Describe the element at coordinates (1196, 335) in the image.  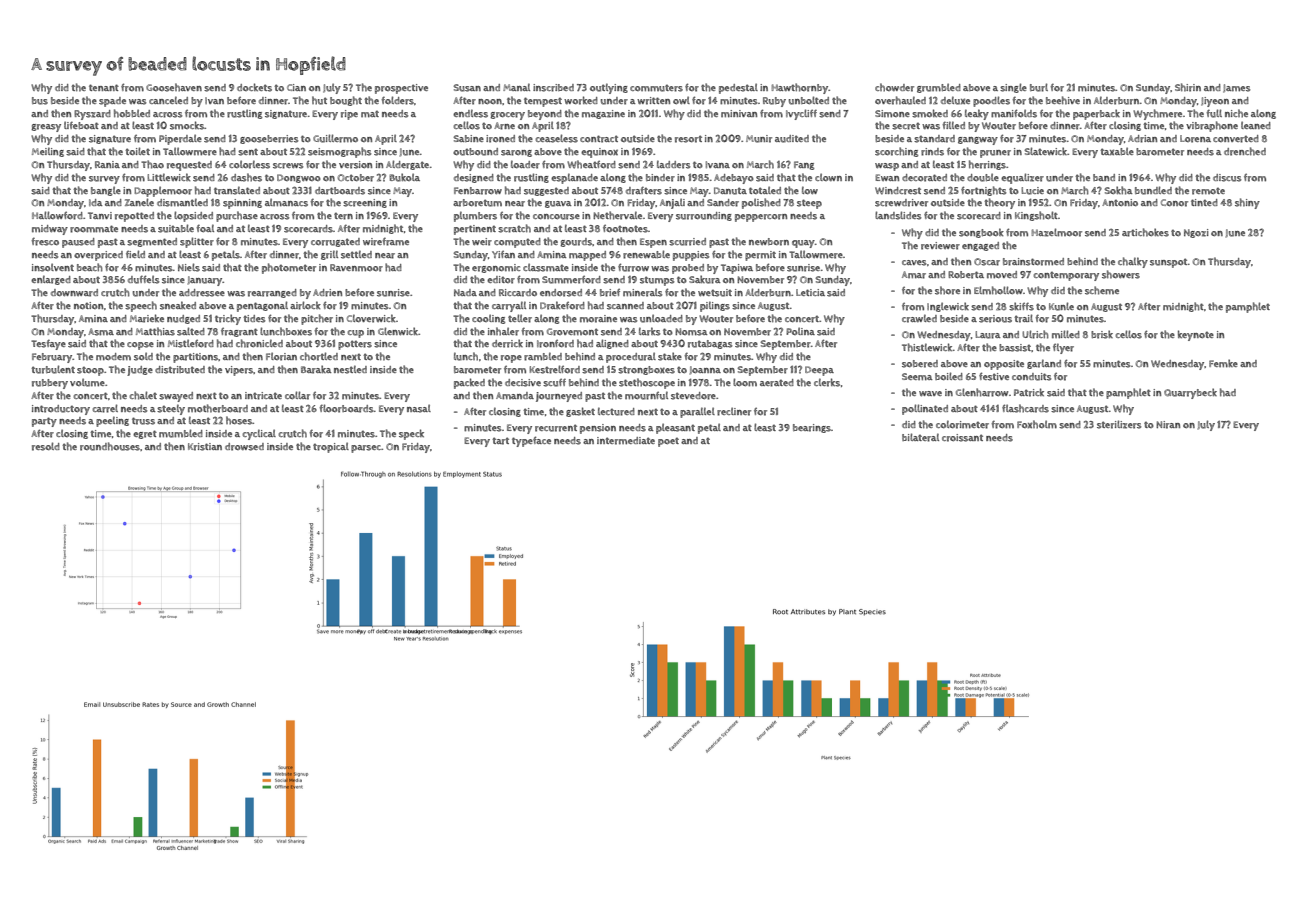
I see `keynote` at that location.
